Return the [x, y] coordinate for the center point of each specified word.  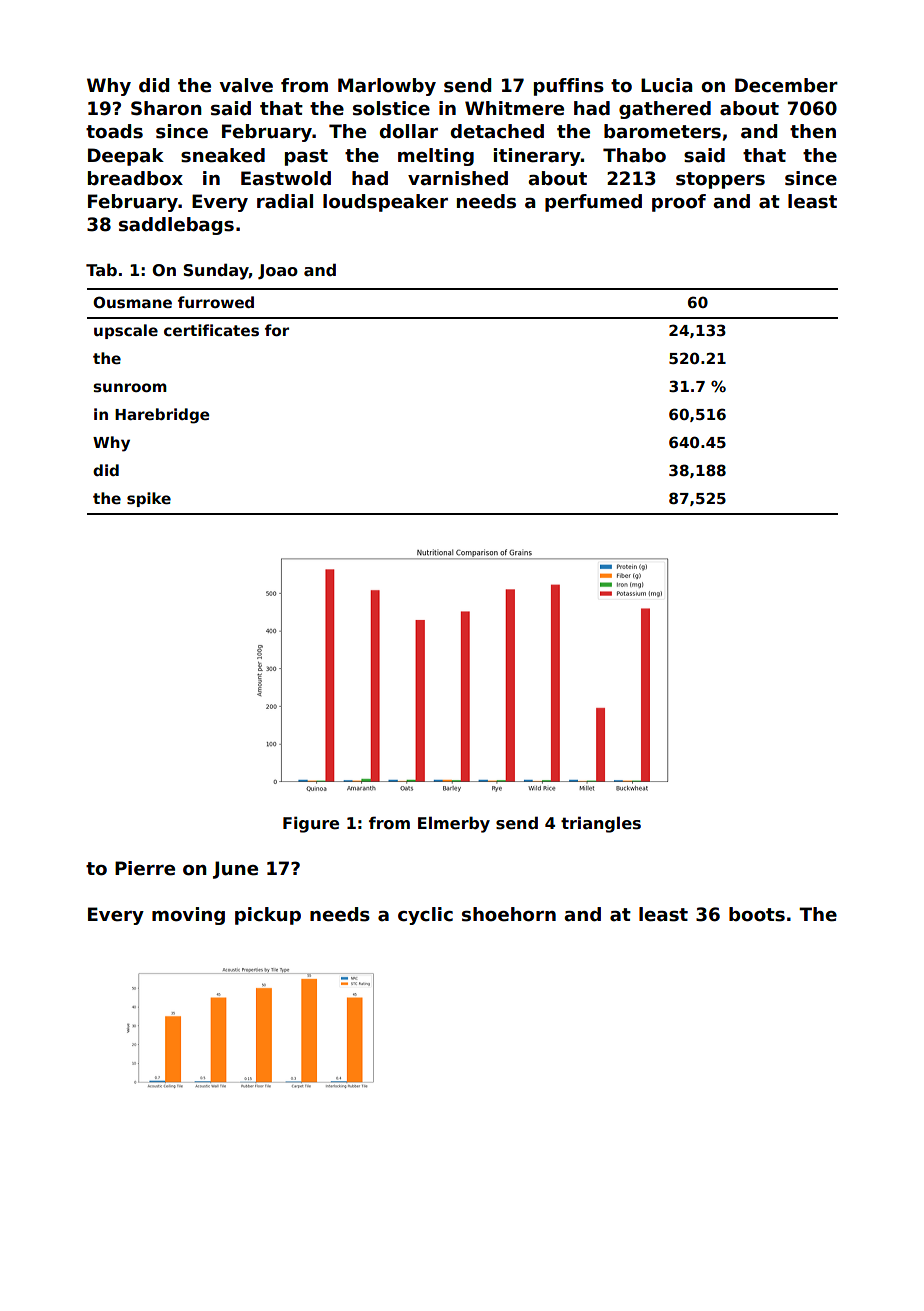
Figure [311, 824]
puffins [569, 87]
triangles [601, 824]
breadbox [135, 178]
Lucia [667, 85]
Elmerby [454, 824]
